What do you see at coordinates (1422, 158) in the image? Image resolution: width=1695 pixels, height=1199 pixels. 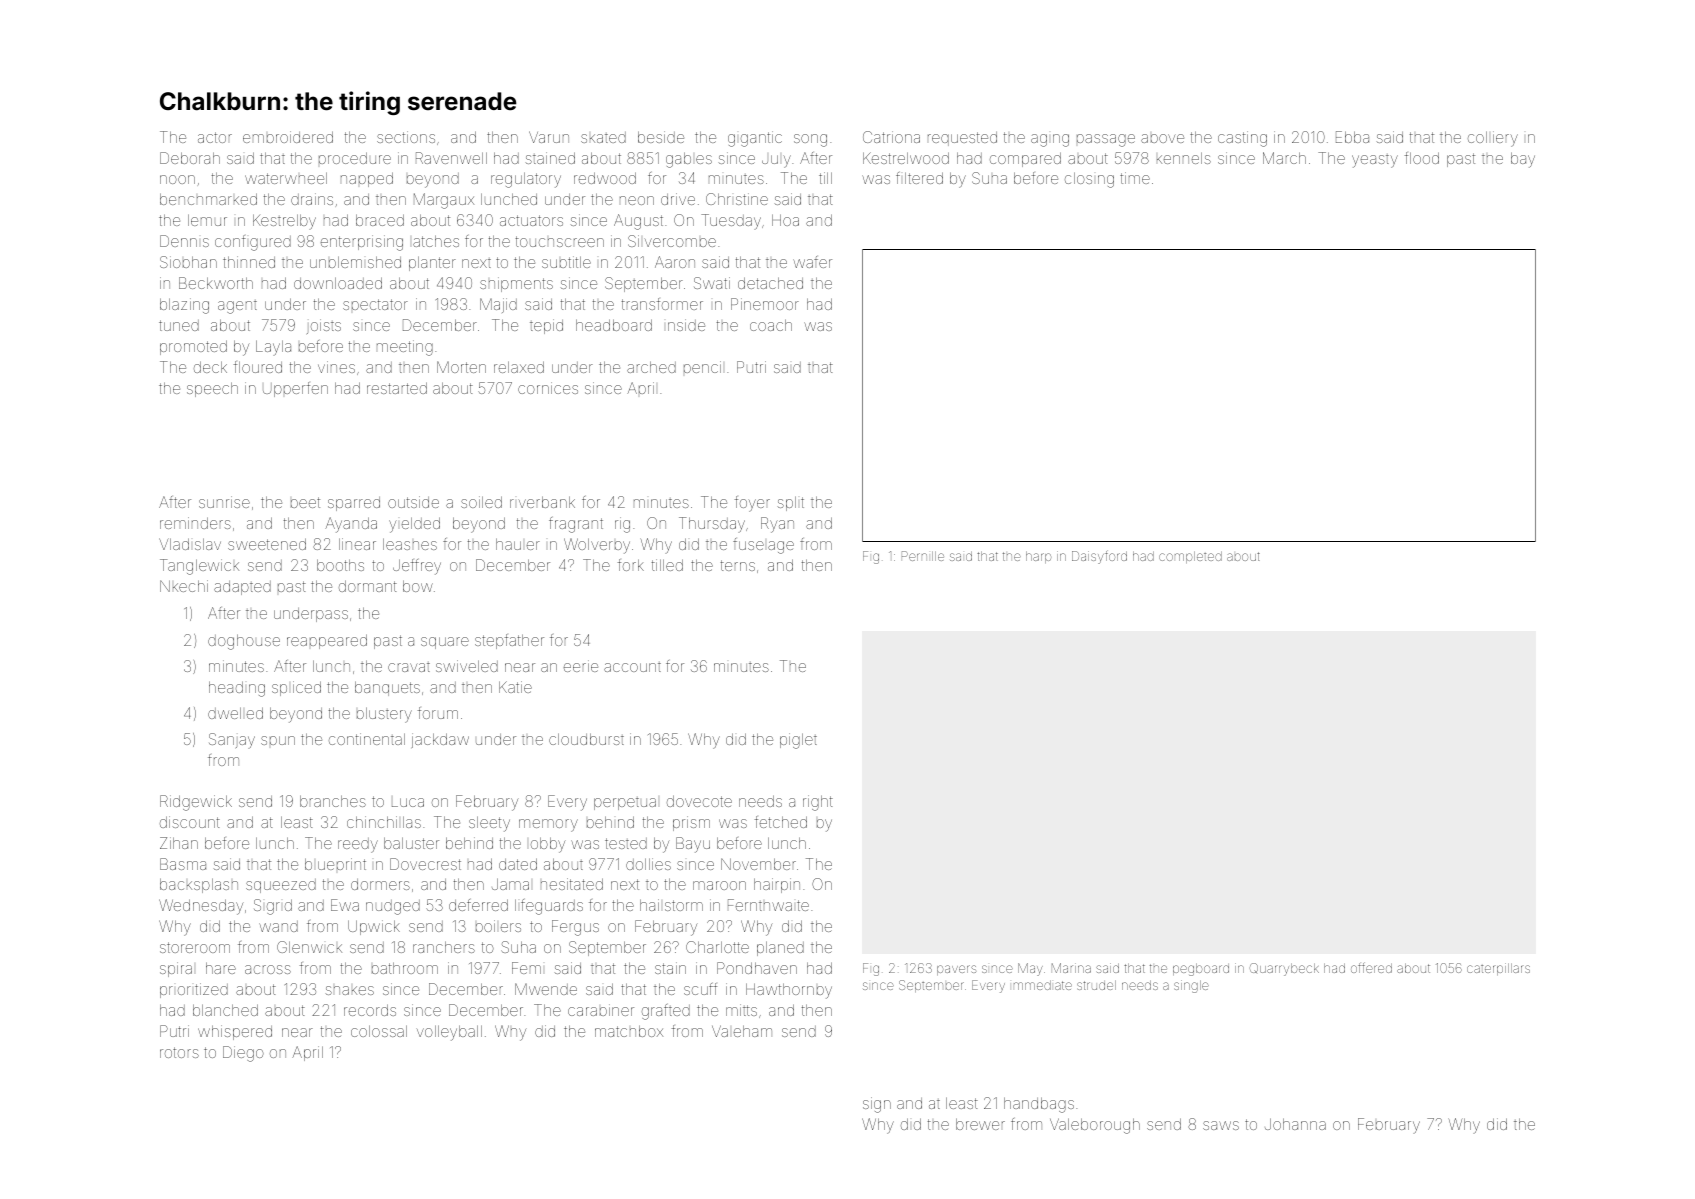 I see `flood` at bounding box center [1422, 158].
